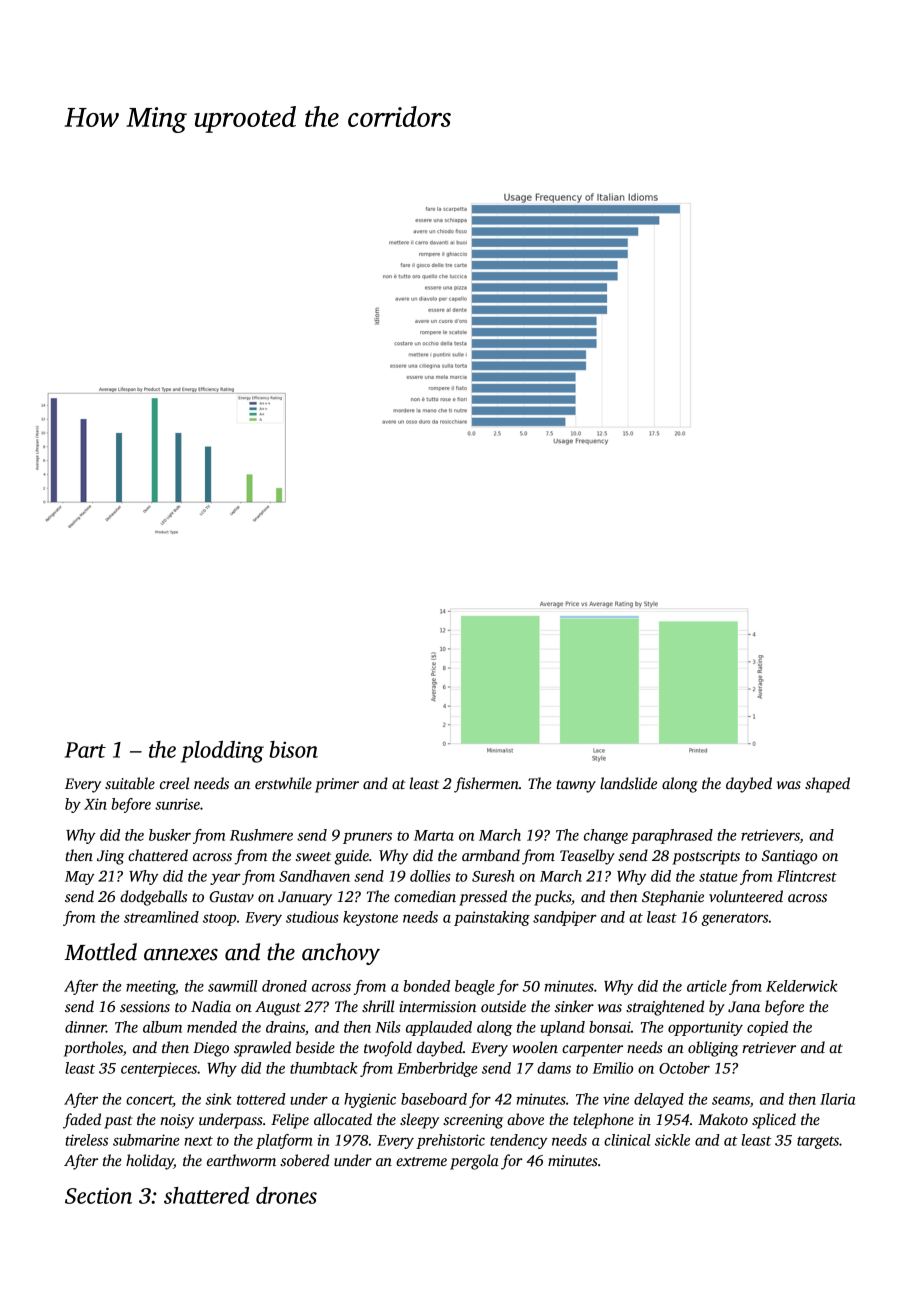 The height and width of the image is (1308, 924). I want to click on Kelderwick, so click(802, 986).
